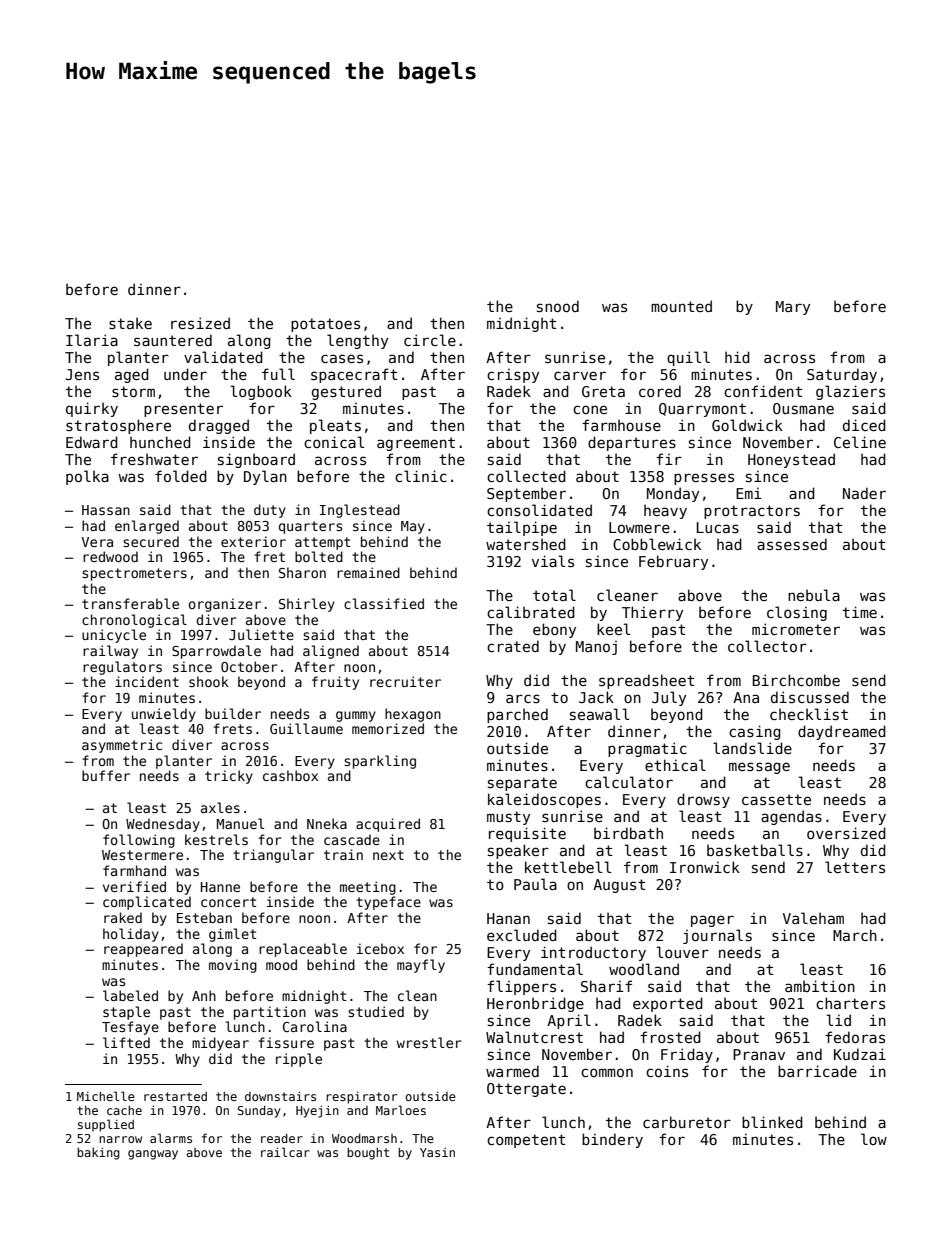  I want to click on Inglestead, so click(360, 511).
